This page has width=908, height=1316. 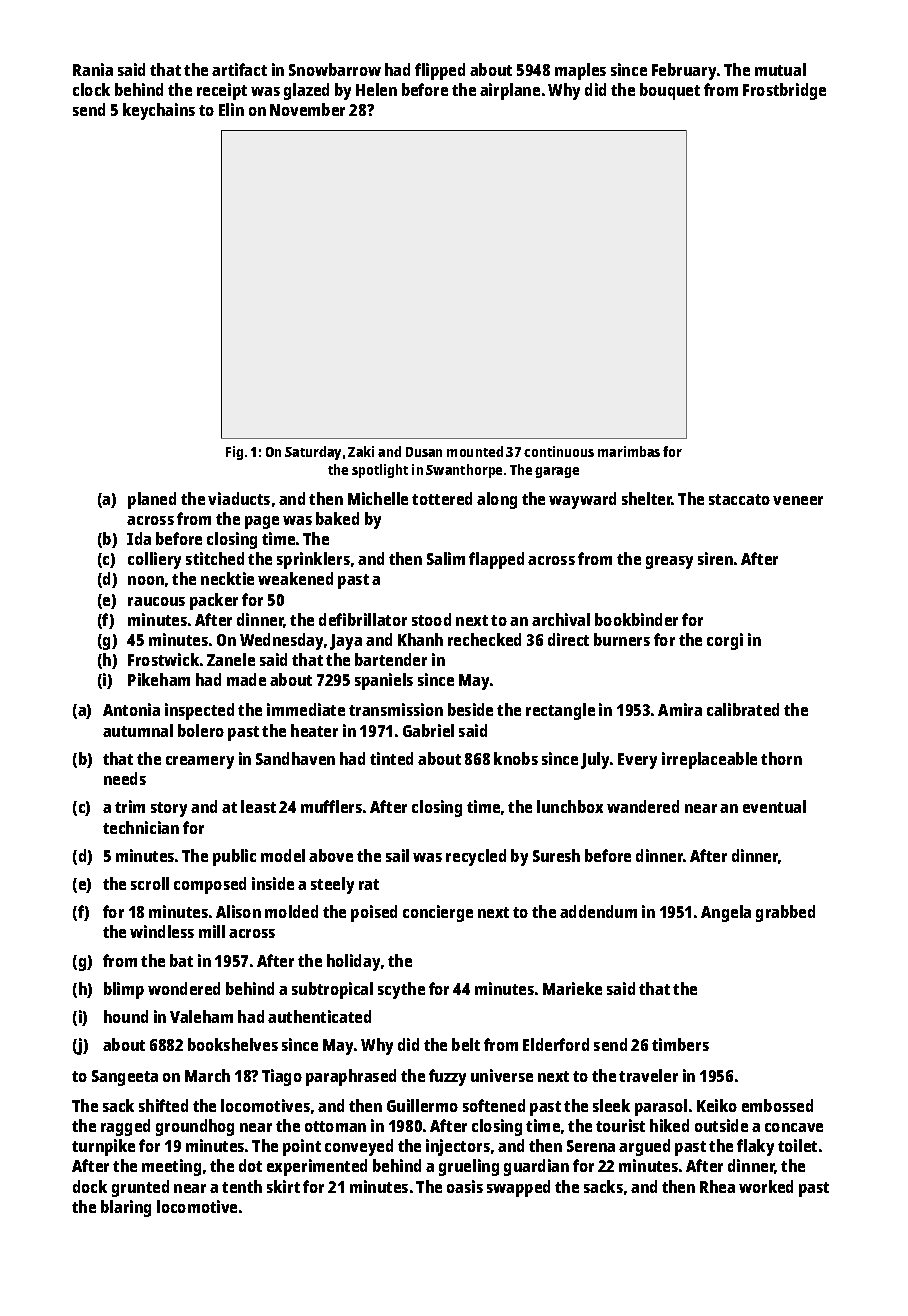 I want to click on Dusan, so click(x=424, y=452).
